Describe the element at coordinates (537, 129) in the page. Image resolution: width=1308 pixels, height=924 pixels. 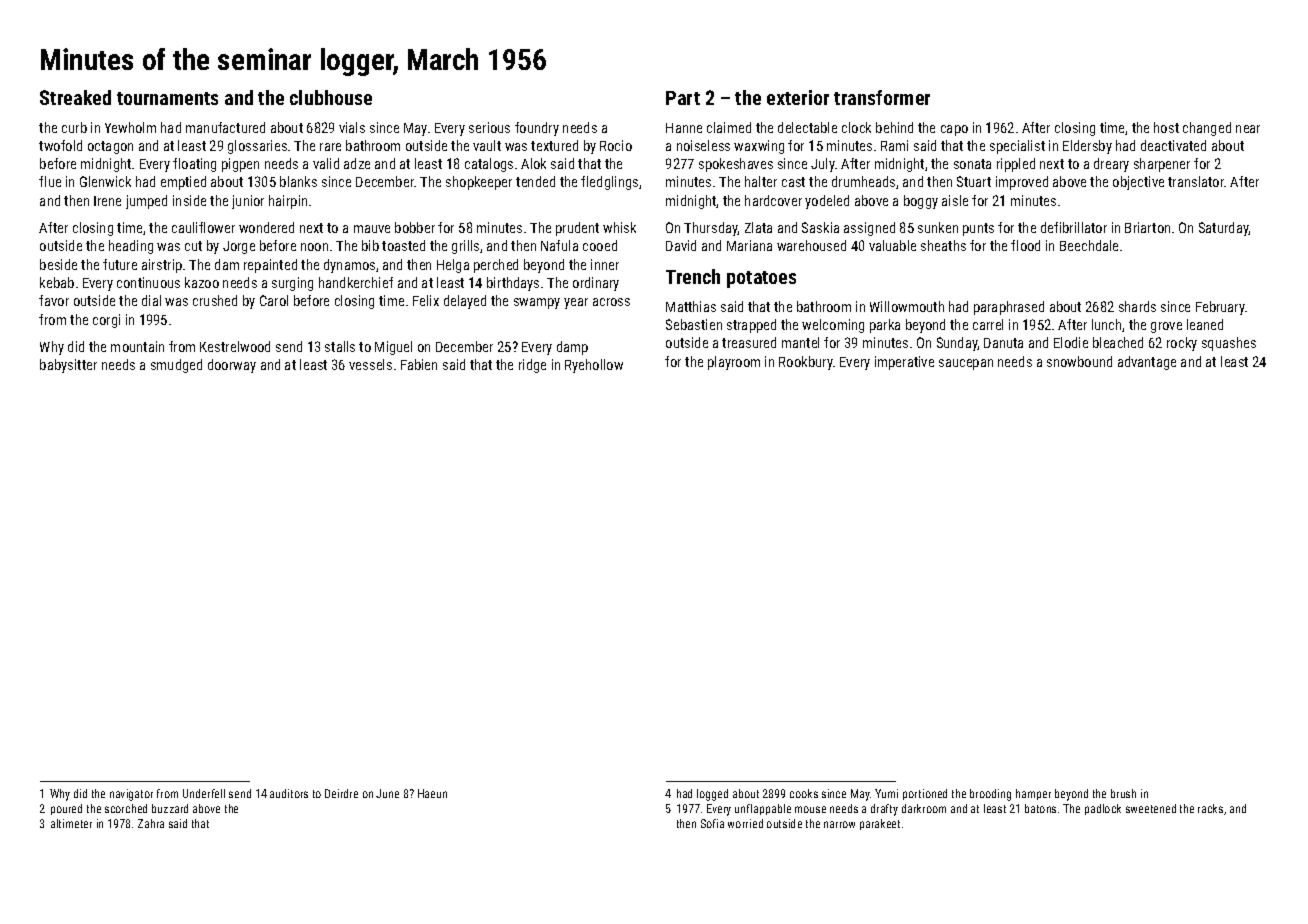
I see `foundry` at that location.
